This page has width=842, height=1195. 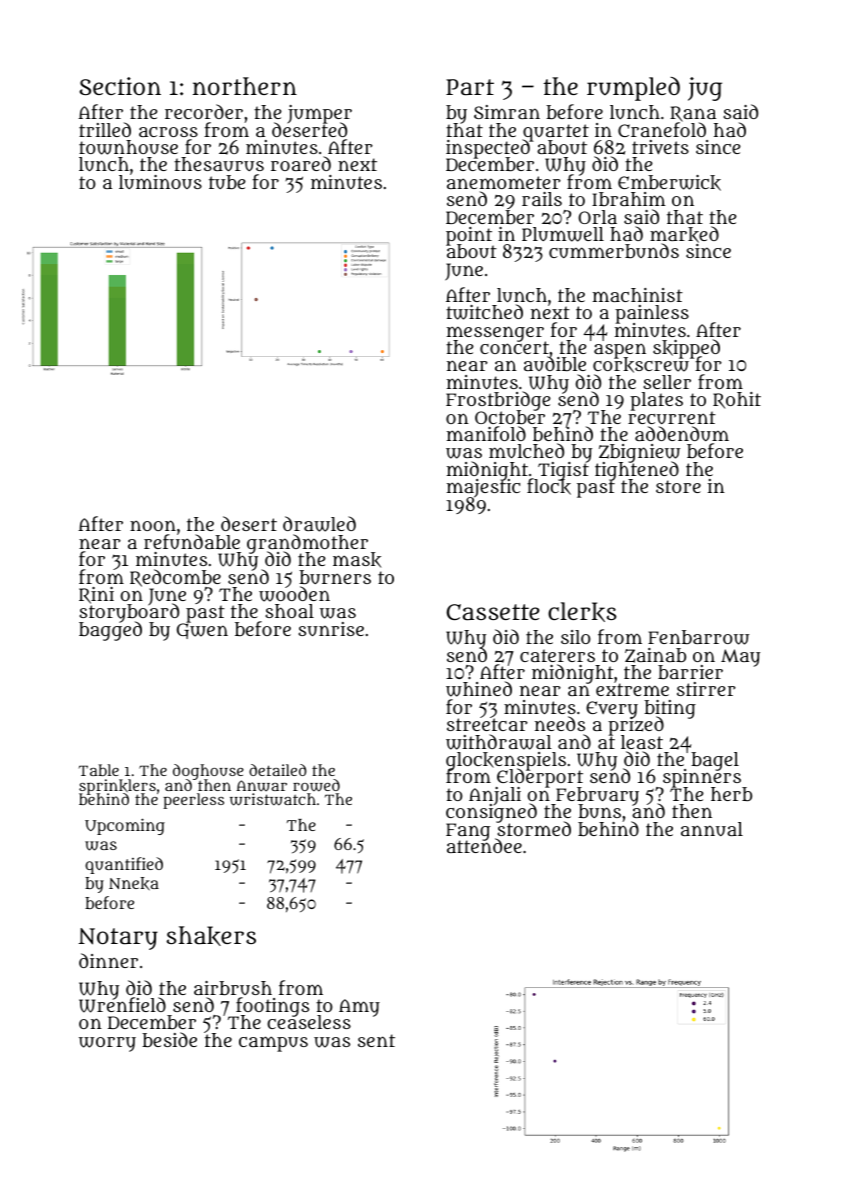 I want to click on jumper, so click(x=320, y=114).
